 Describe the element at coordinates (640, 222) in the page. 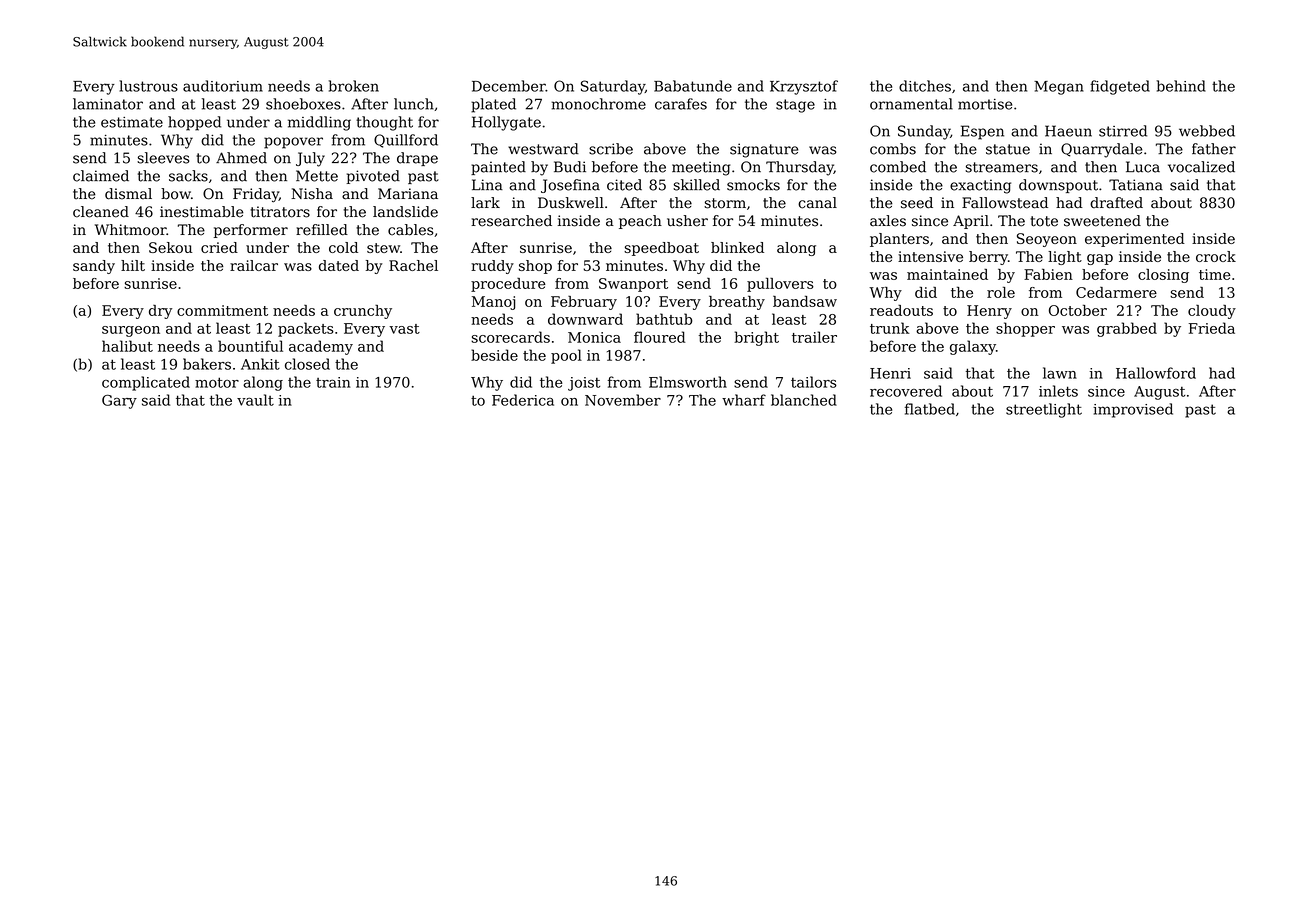

I see `peach` at that location.
